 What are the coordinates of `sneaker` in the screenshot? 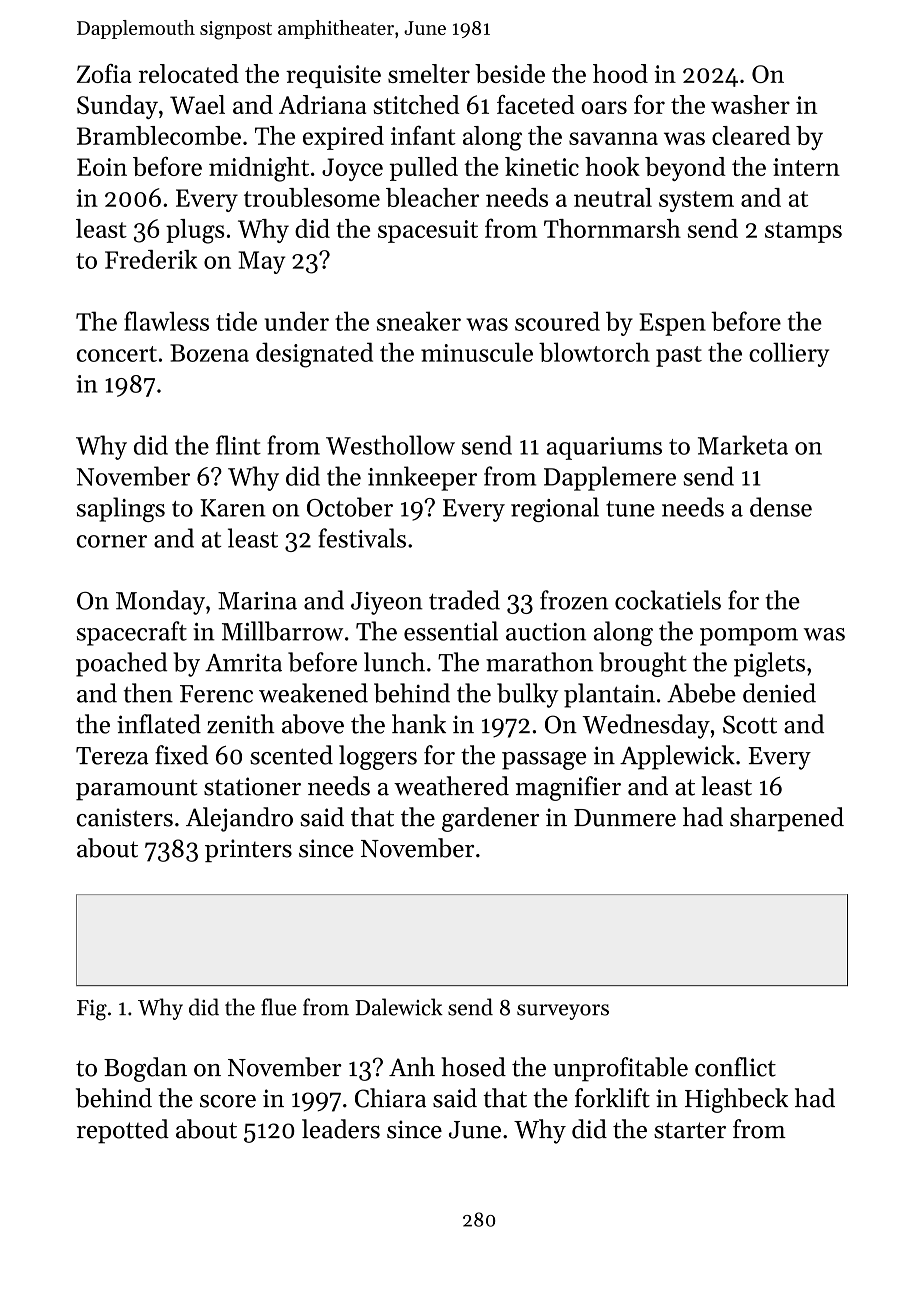 It's located at (419, 321).
